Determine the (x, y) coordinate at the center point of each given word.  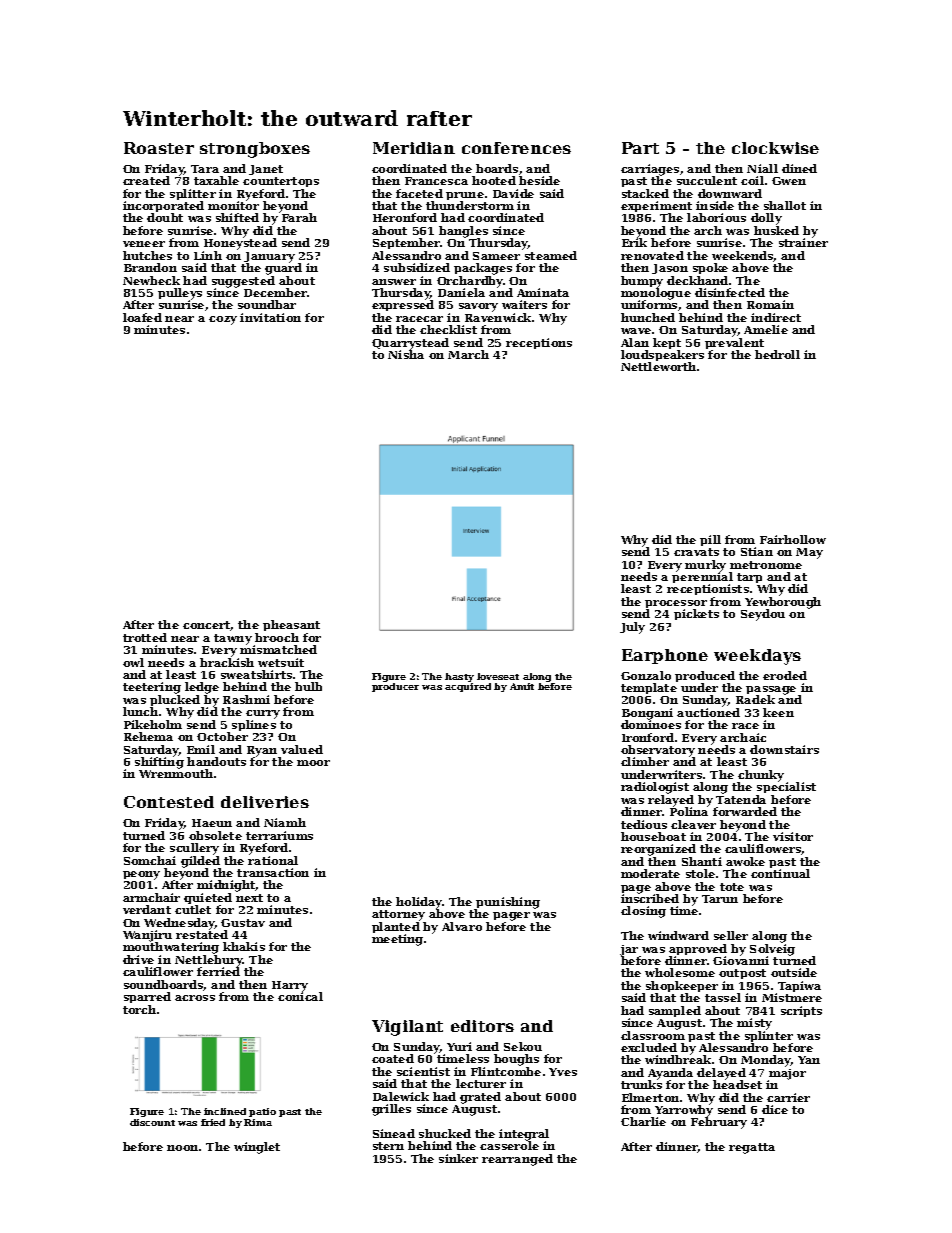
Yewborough (783, 603)
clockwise (775, 148)
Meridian (414, 148)
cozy (223, 320)
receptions (539, 343)
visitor (793, 836)
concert (207, 626)
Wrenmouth (176, 774)
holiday (419, 903)
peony (141, 875)
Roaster (159, 148)
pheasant (291, 625)
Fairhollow (793, 539)
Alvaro (462, 926)
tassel (723, 997)
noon (182, 1148)
